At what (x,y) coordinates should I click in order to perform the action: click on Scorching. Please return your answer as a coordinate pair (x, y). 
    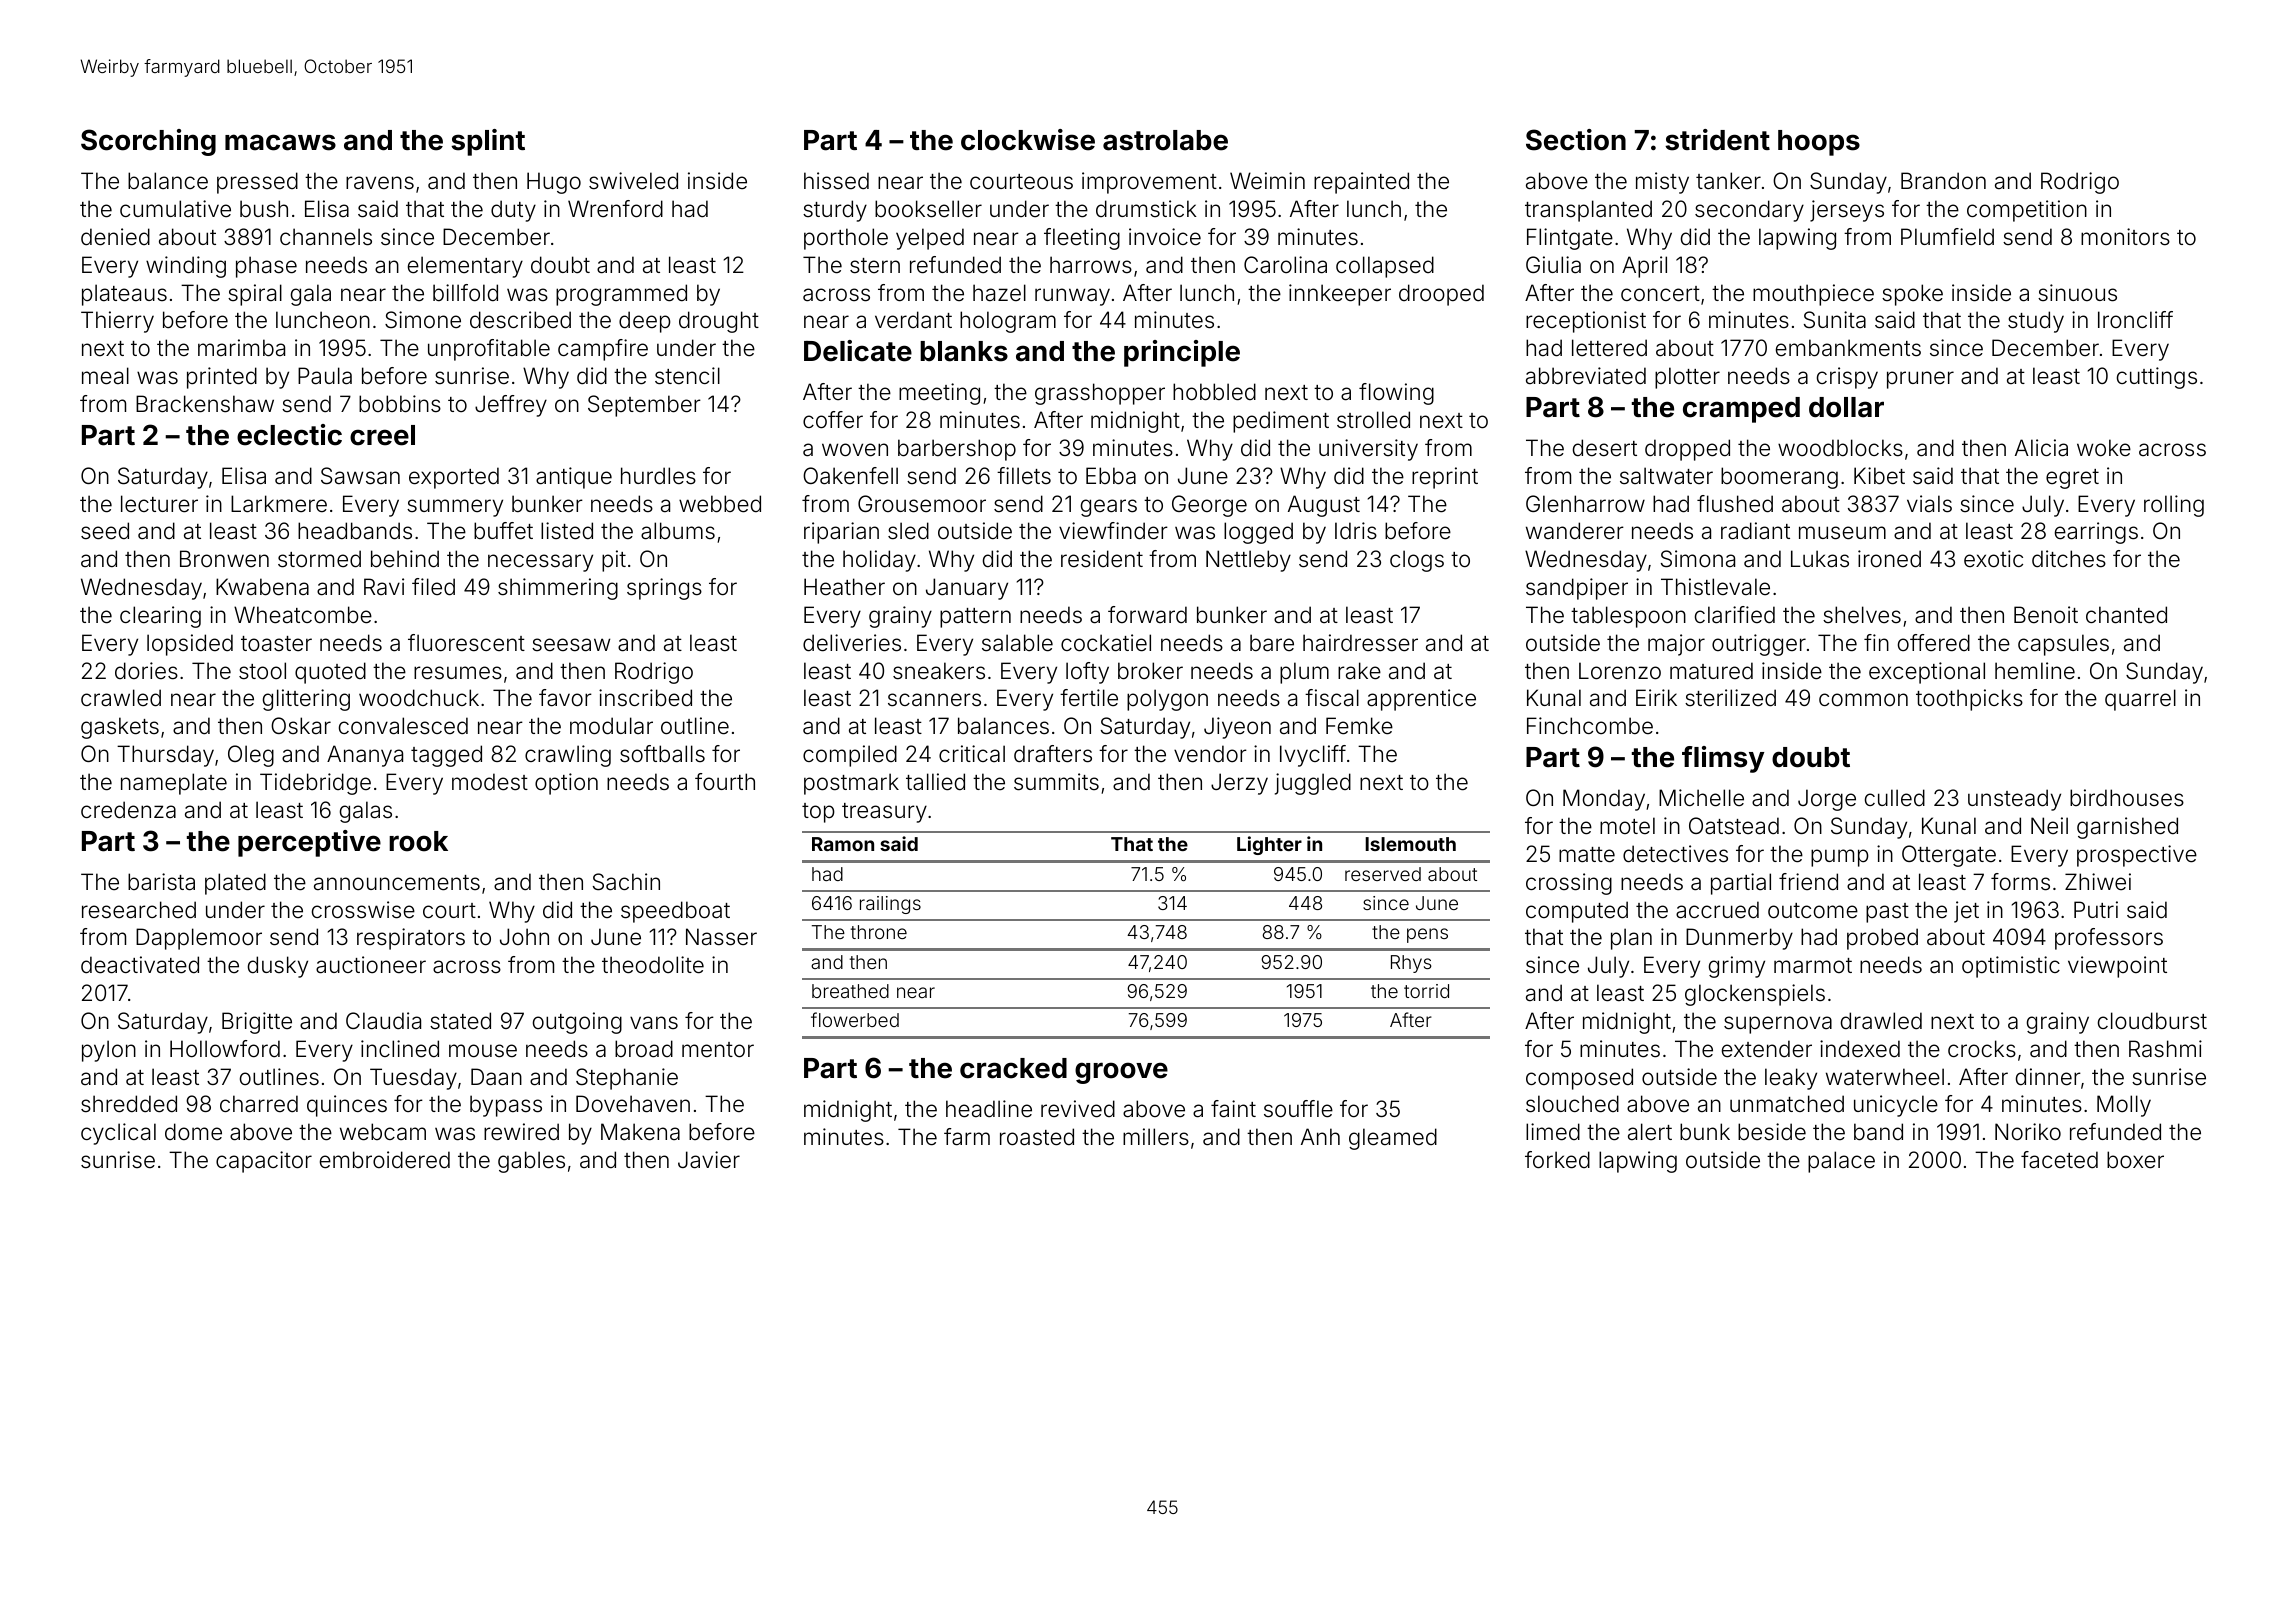
    Looking at the image, I should click on (148, 142).
